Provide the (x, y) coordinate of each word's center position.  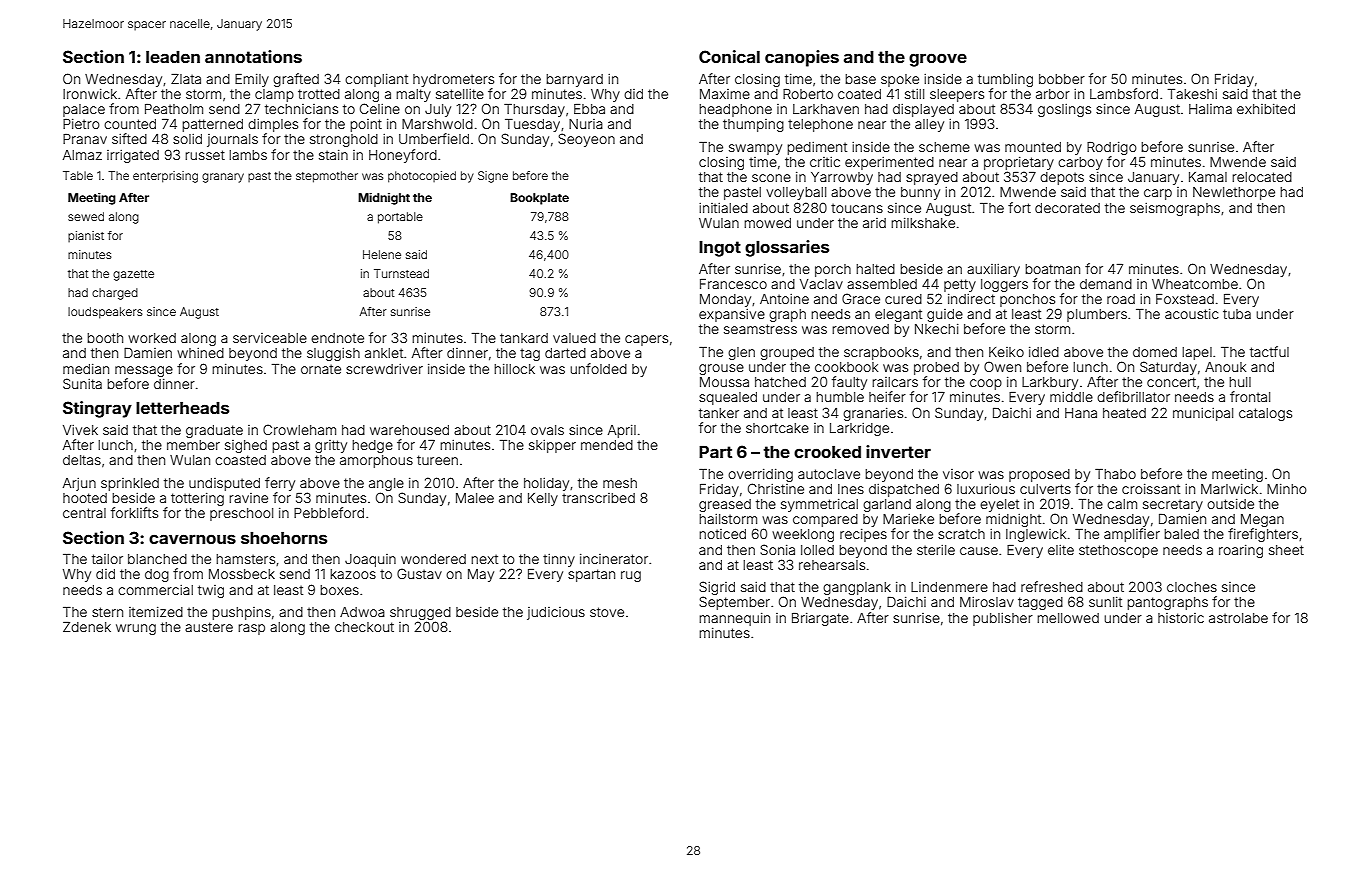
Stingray (97, 409)
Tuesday (532, 125)
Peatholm (174, 109)
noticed (722, 534)
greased (725, 505)
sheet (1286, 550)
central (84, 513)
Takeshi (1192, 94)
